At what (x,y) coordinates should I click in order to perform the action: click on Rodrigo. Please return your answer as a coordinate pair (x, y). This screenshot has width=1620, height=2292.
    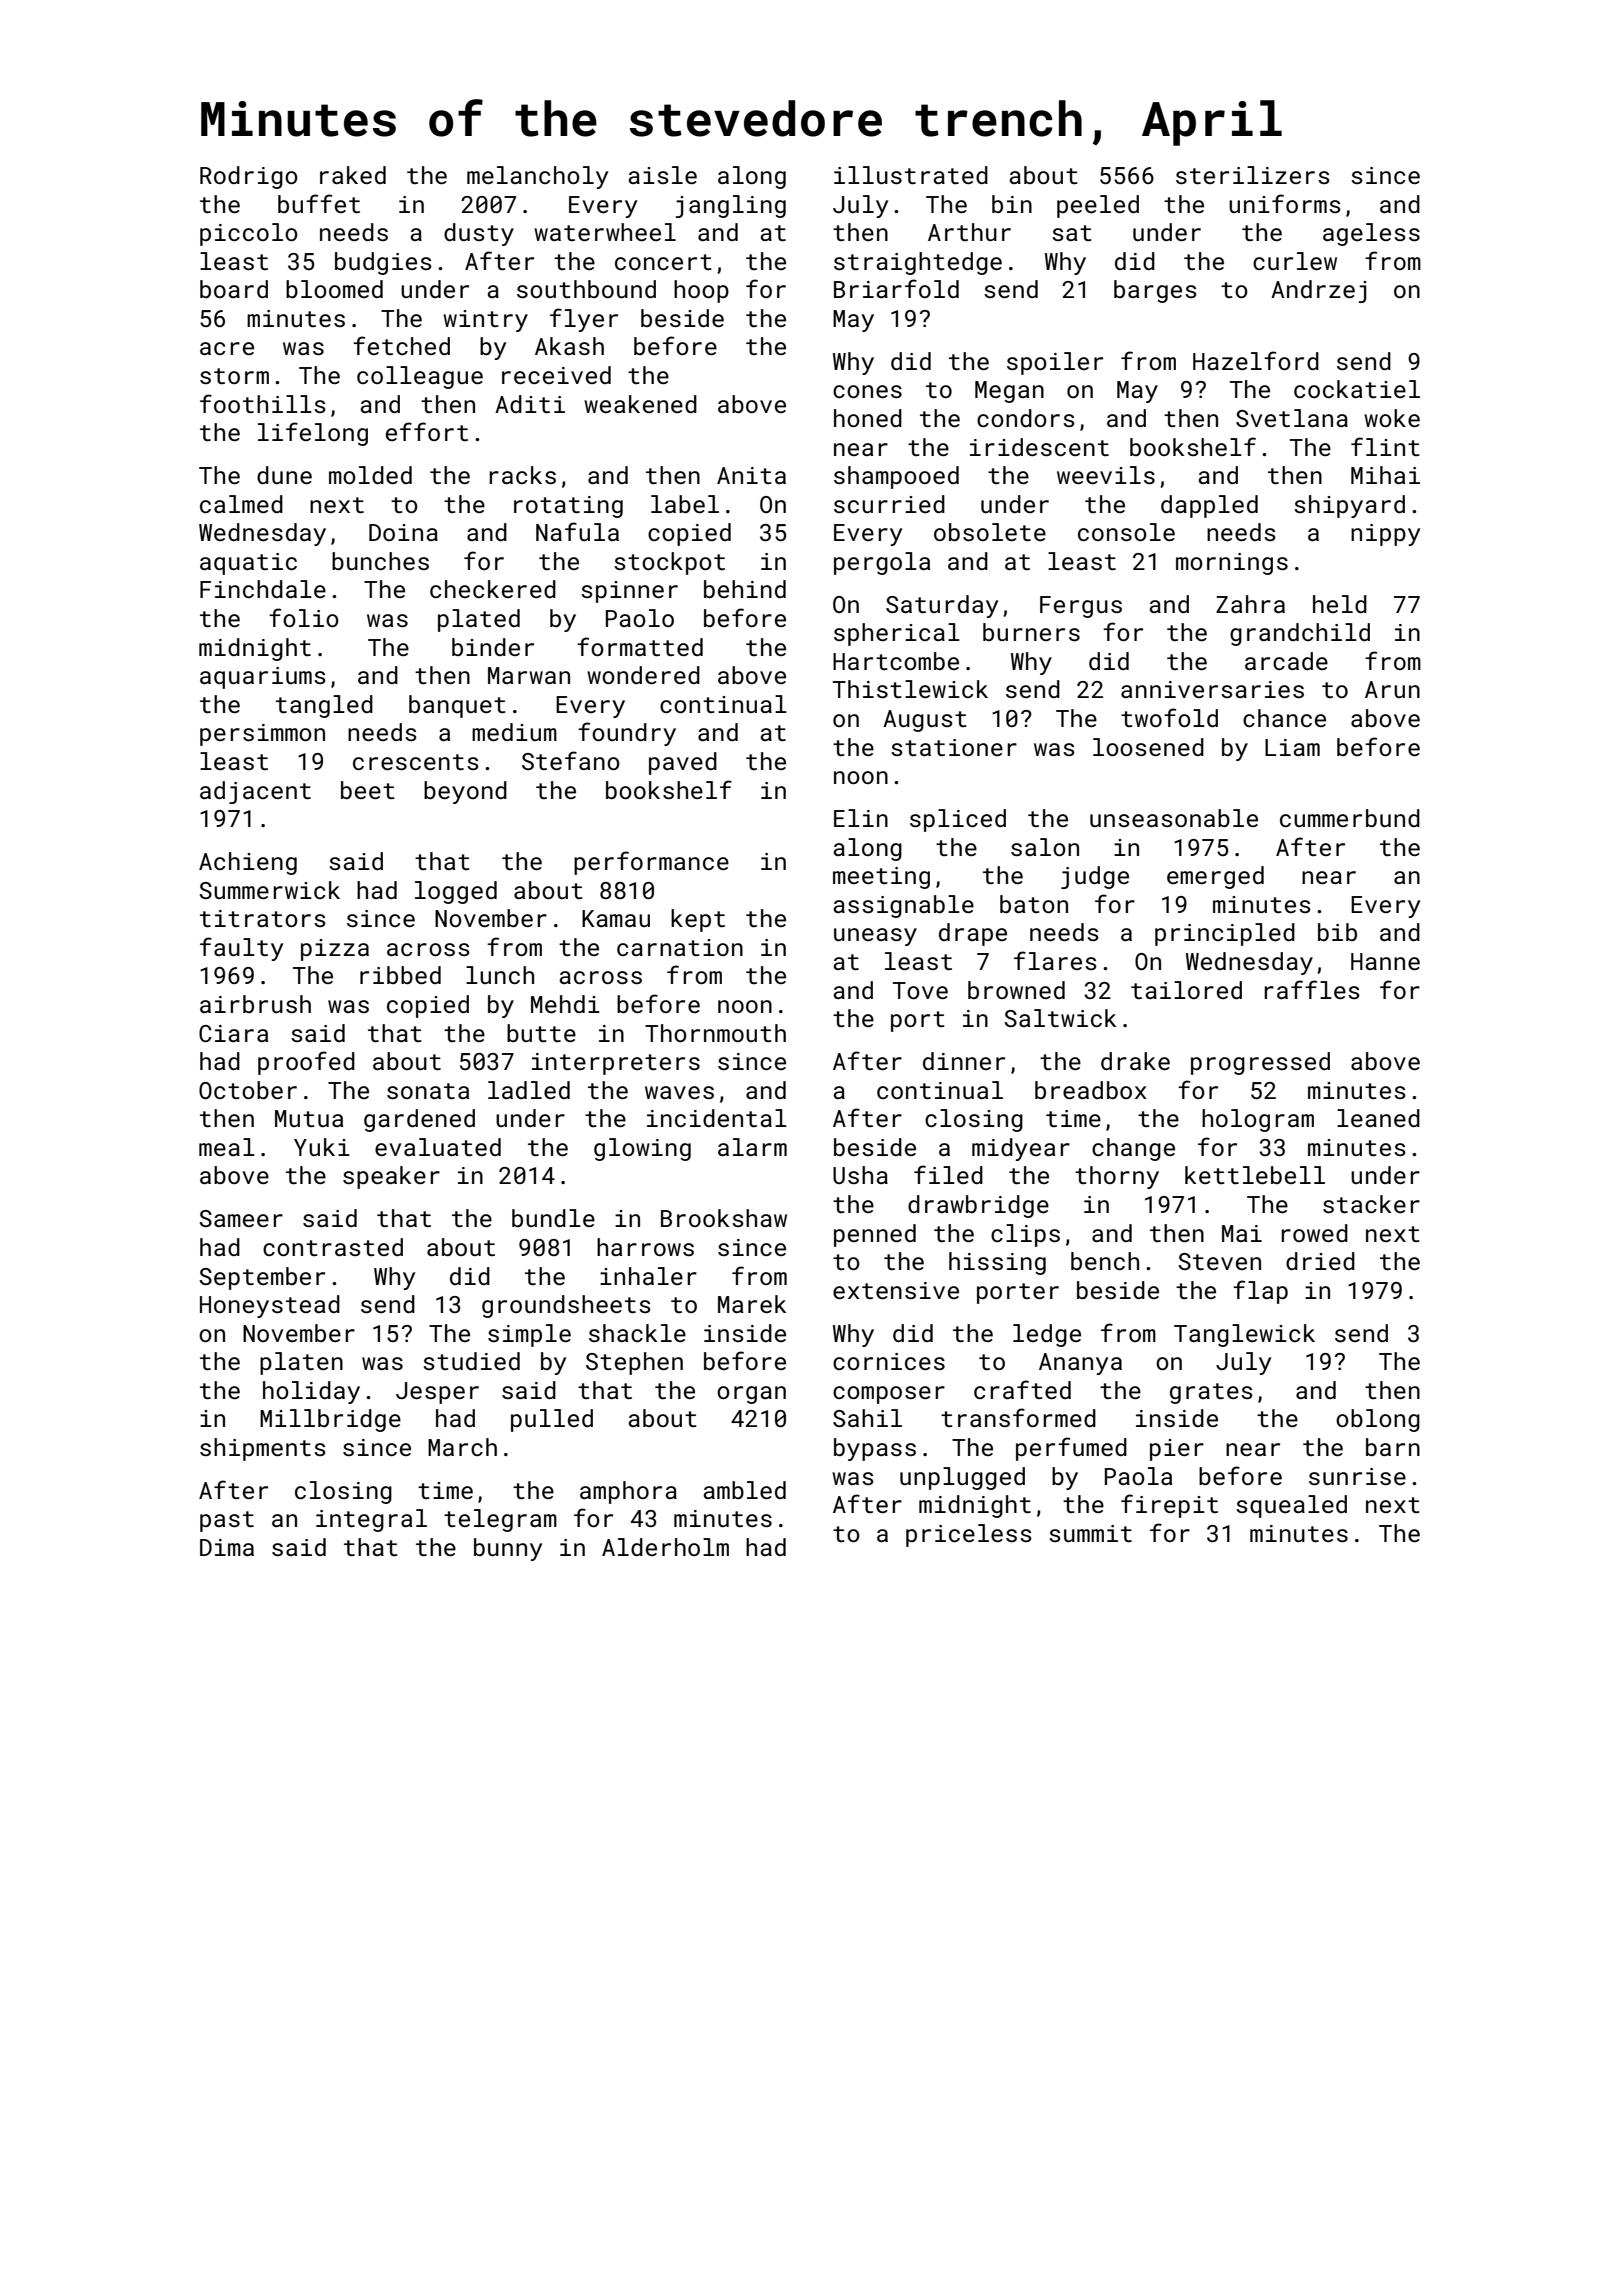
    Looking at the image, I should click on (249, 177).
